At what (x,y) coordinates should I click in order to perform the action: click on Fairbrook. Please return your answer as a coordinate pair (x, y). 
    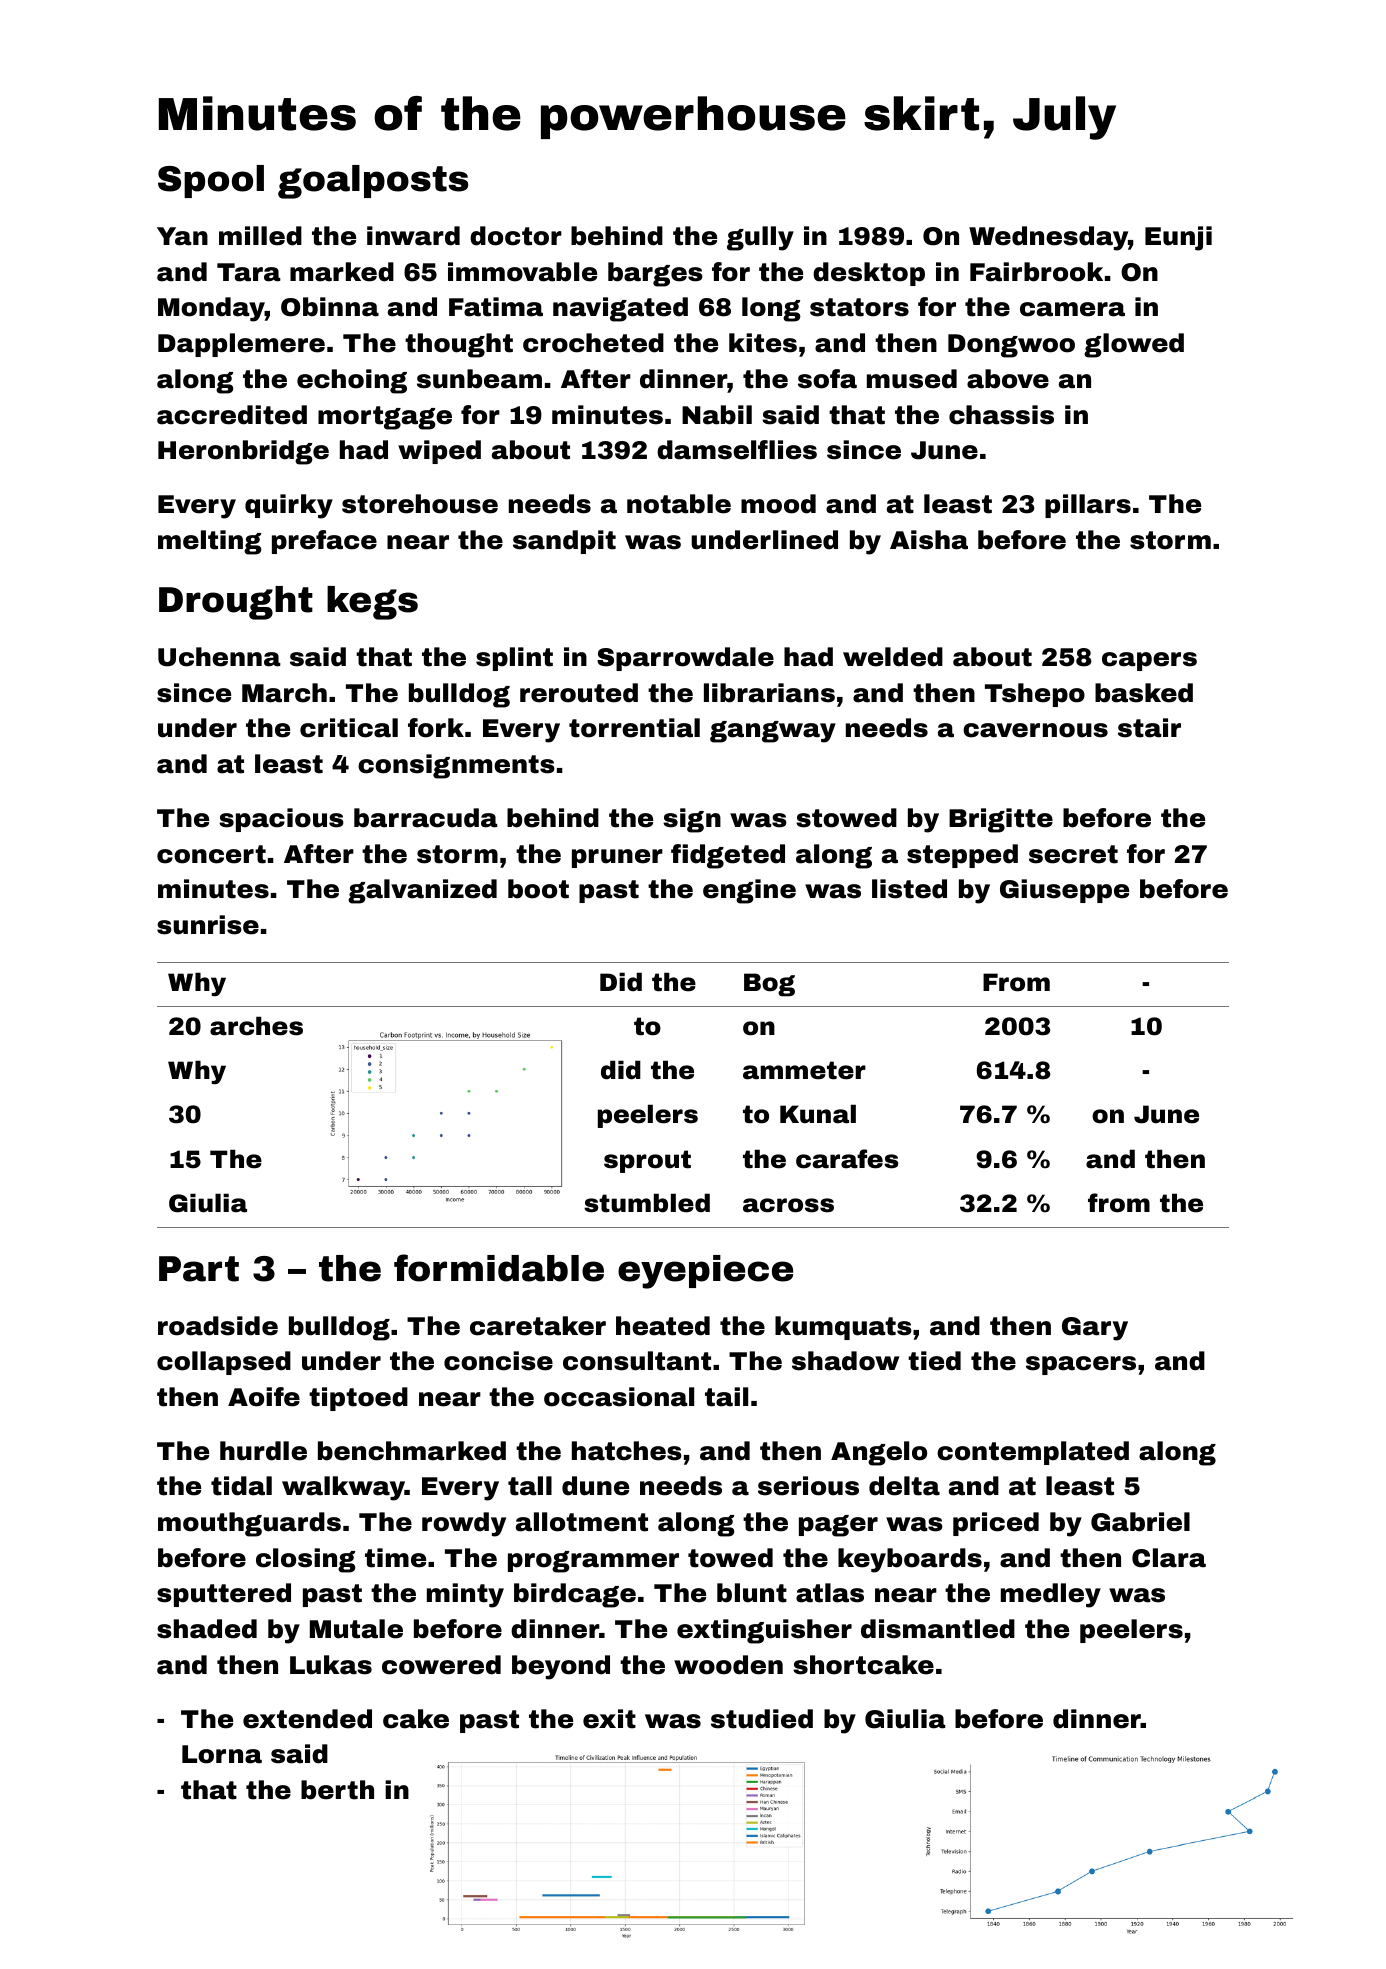
    Looking at the image, I should click on (1036, 272).
